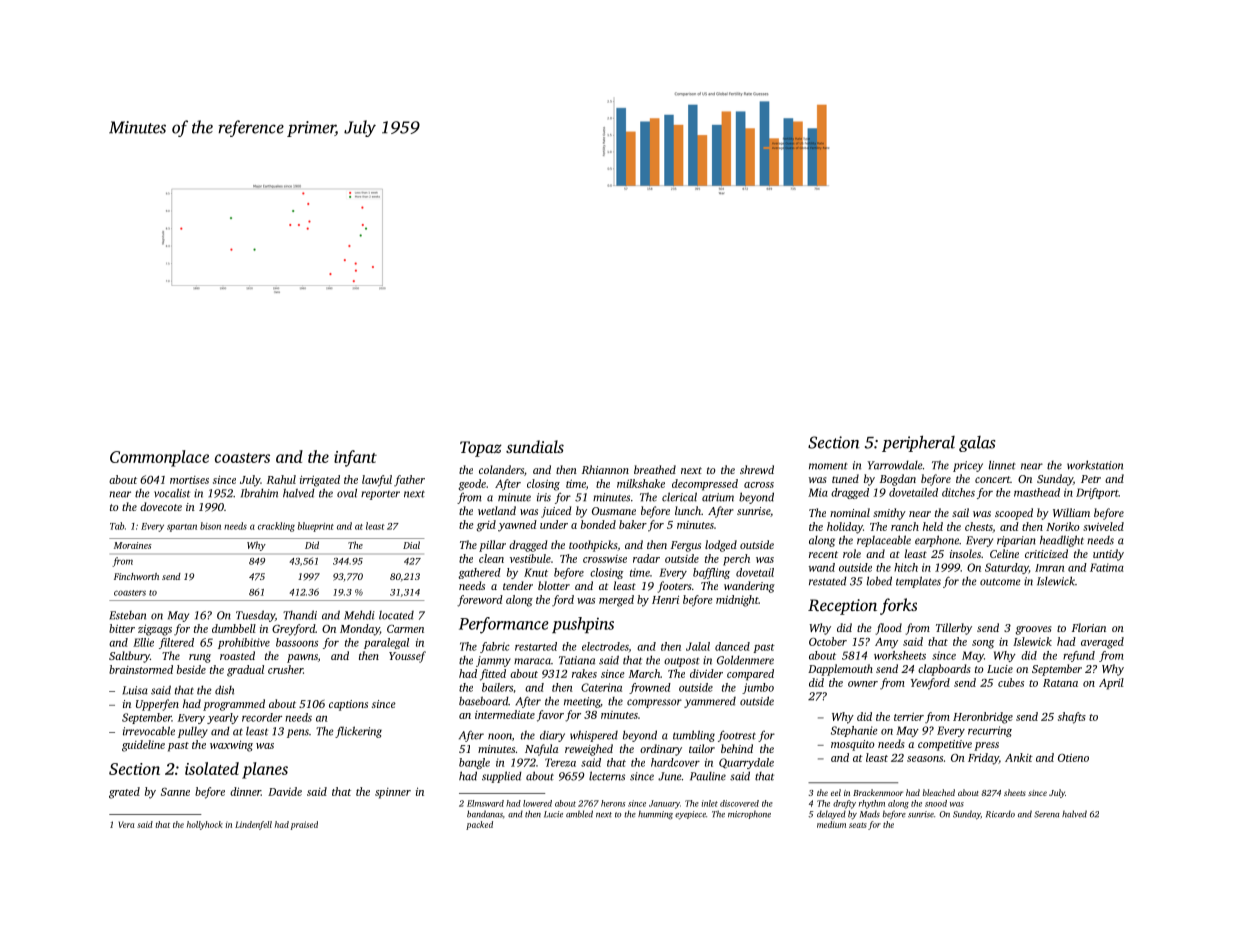 The height and width of the image is (952, 1233). I want to click on Petr, so click(1091, 479).
